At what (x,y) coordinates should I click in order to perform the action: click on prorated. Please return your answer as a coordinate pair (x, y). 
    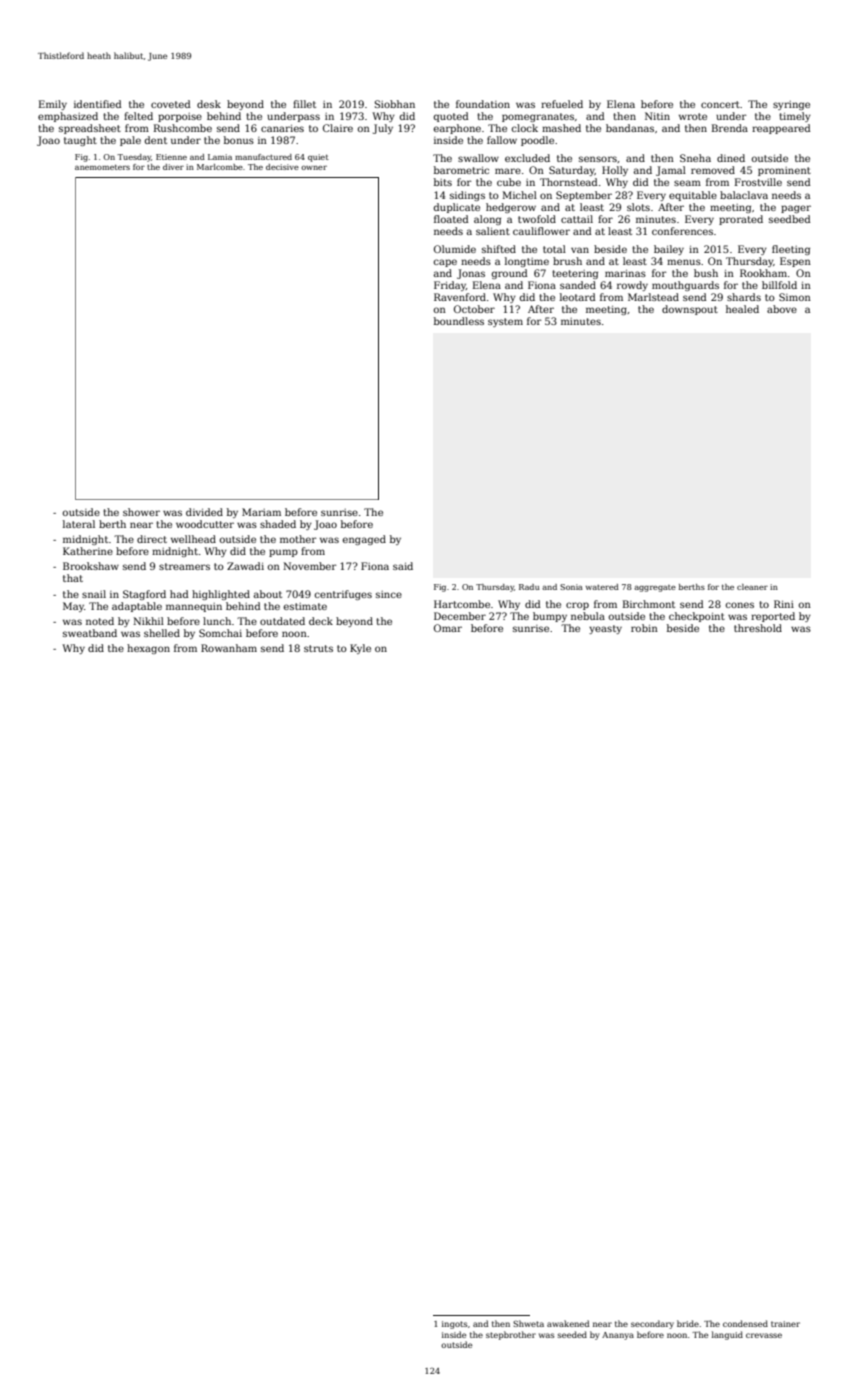
    Looking at the image, I should click on (741, 220).
